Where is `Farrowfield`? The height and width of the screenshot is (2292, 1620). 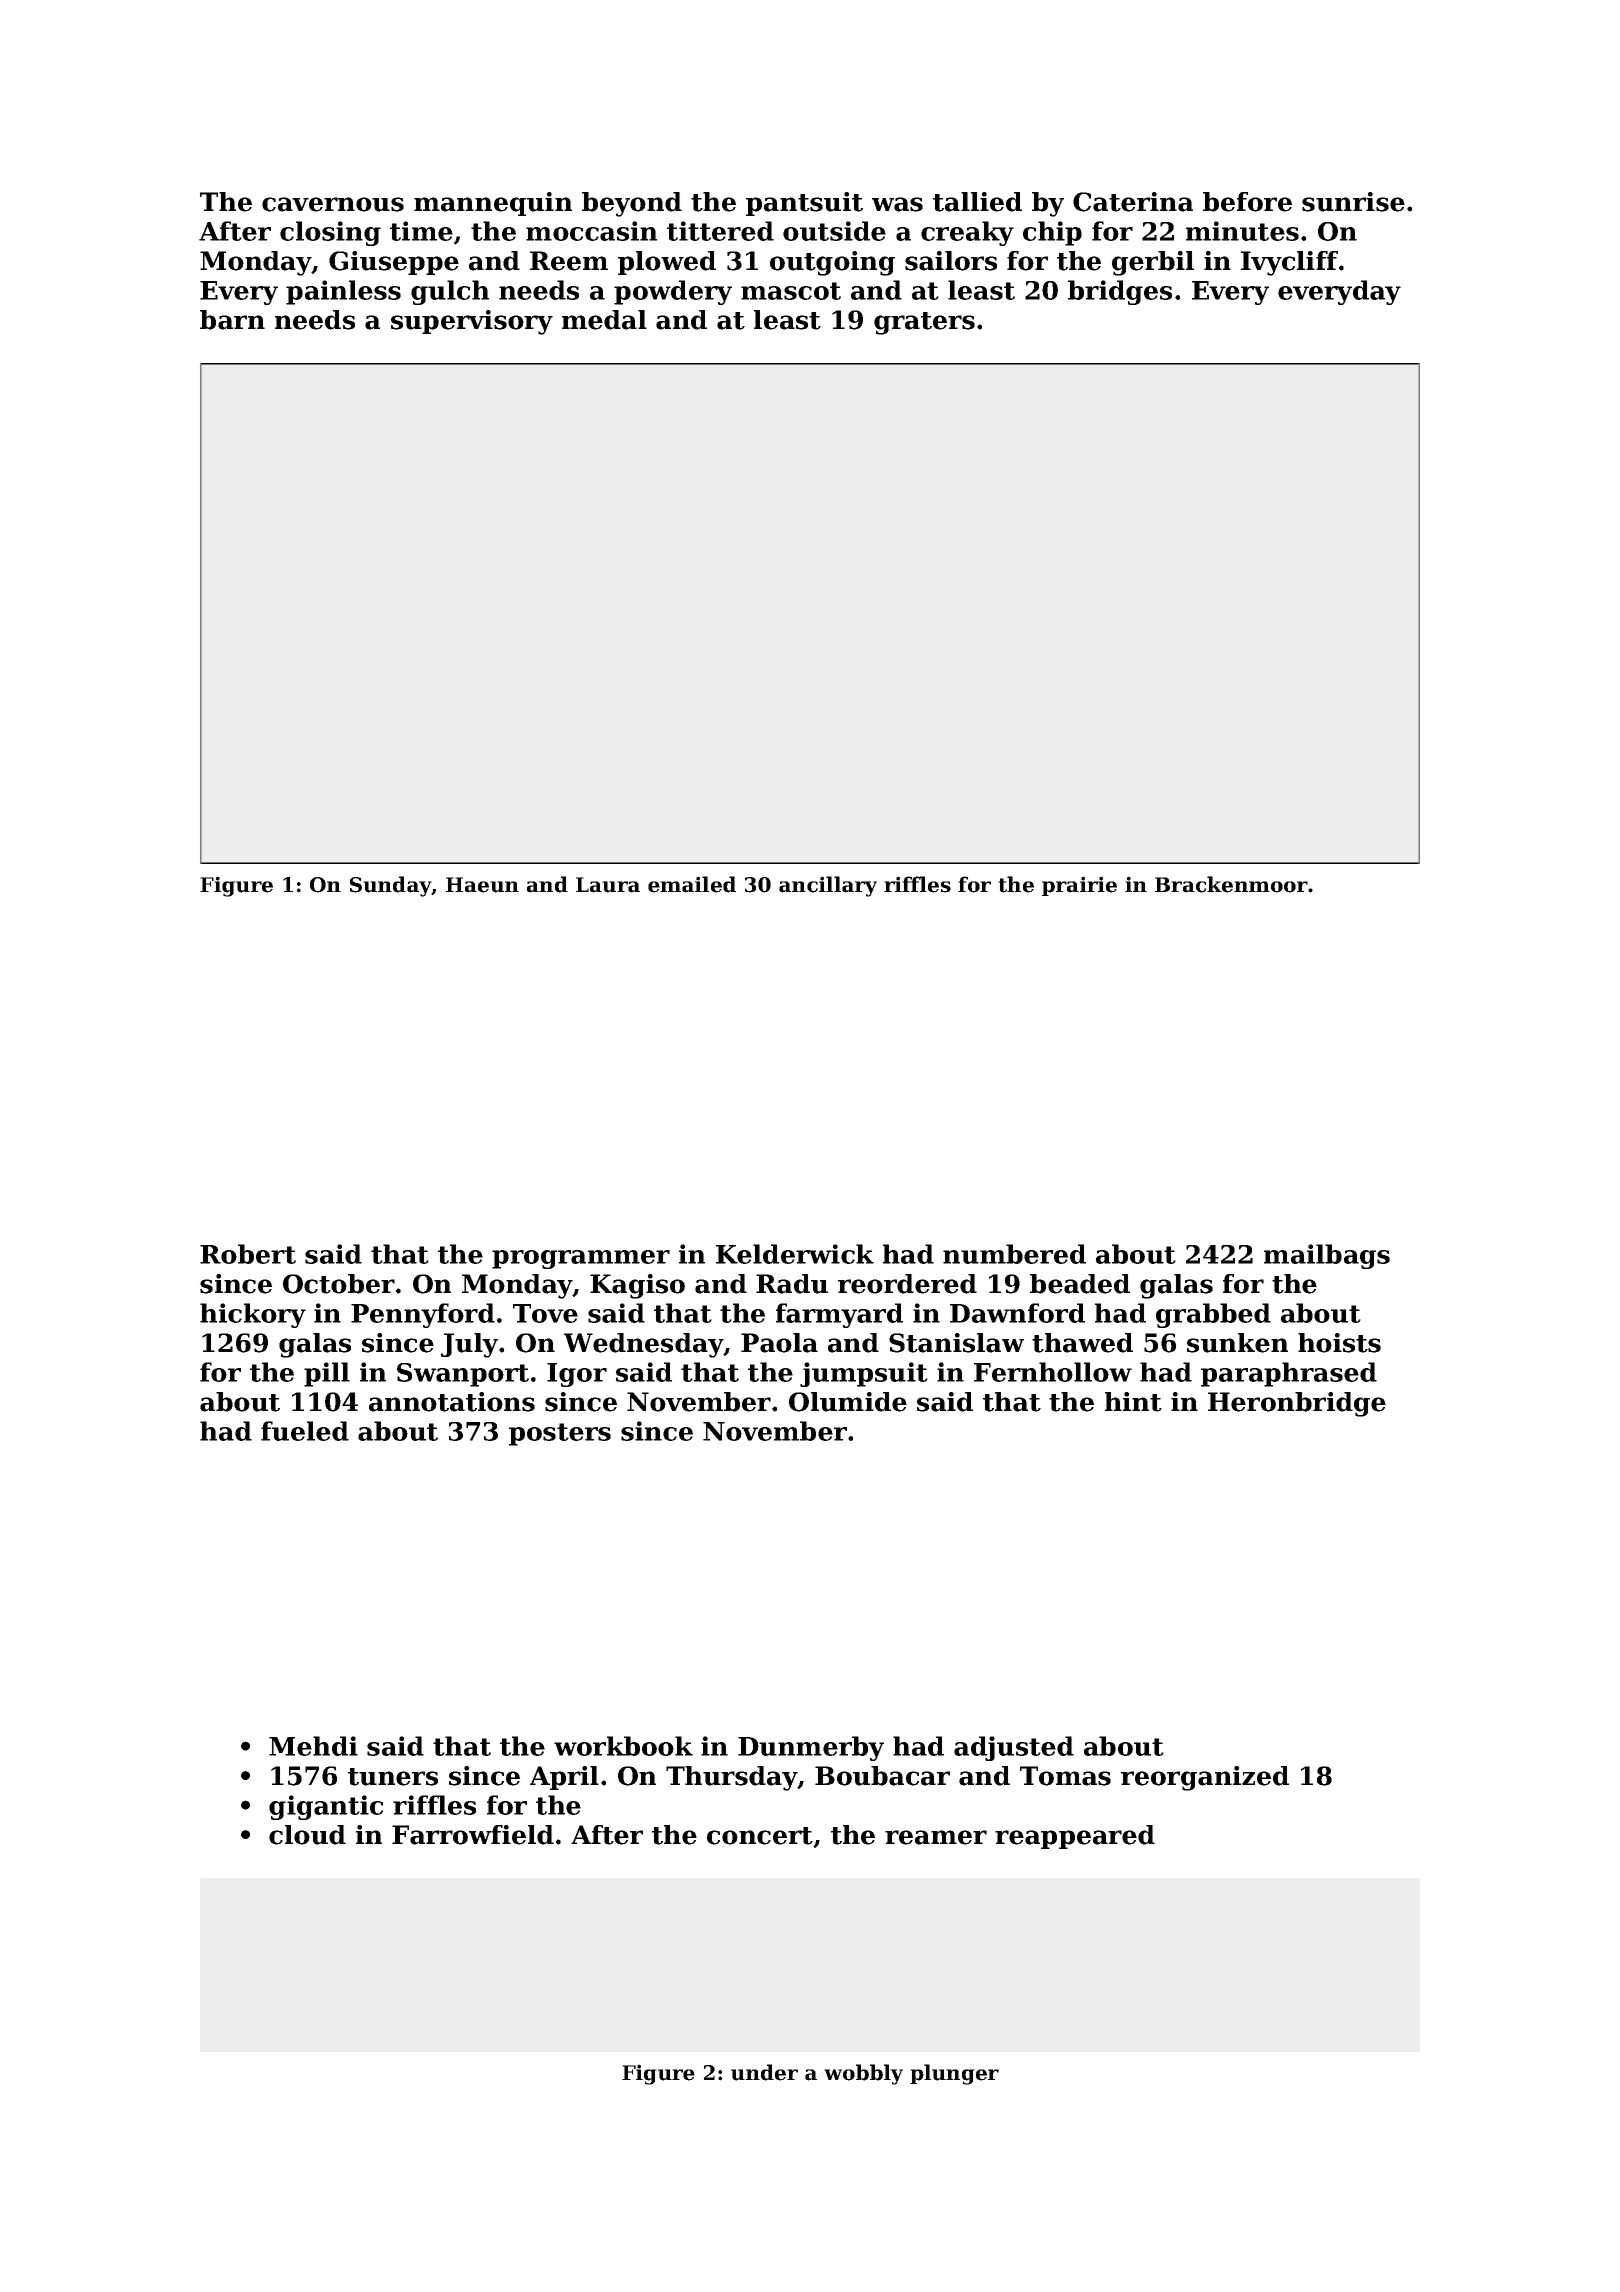 Farrowfield is located at coordinates (473, 1835).
